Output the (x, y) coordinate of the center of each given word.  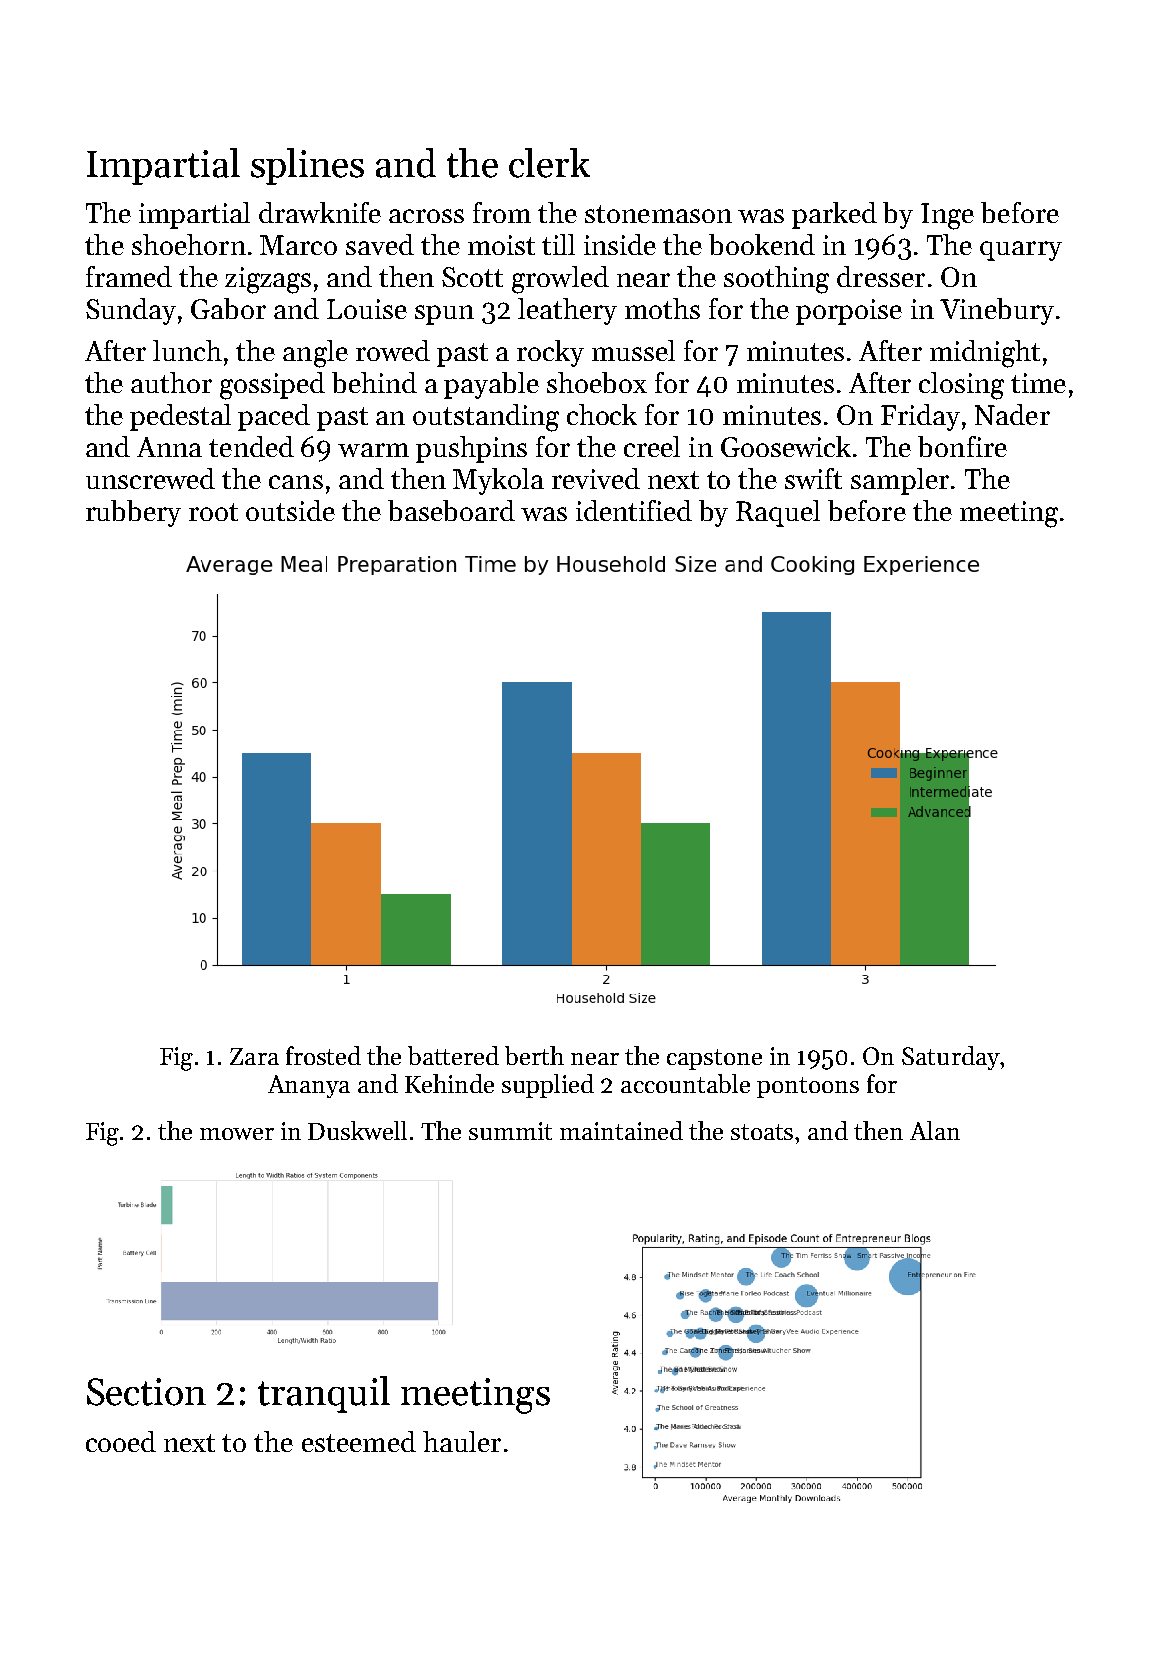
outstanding (486, 418)
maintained (621, 1130)
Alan (935, 1130)
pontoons (808, 1087)
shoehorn (189, 244)
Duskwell (357, 1130)
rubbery (133, 513)
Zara (254, 1056)
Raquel (778, 513)
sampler (900, 481)
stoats (762, 1132)
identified (634, 510)
